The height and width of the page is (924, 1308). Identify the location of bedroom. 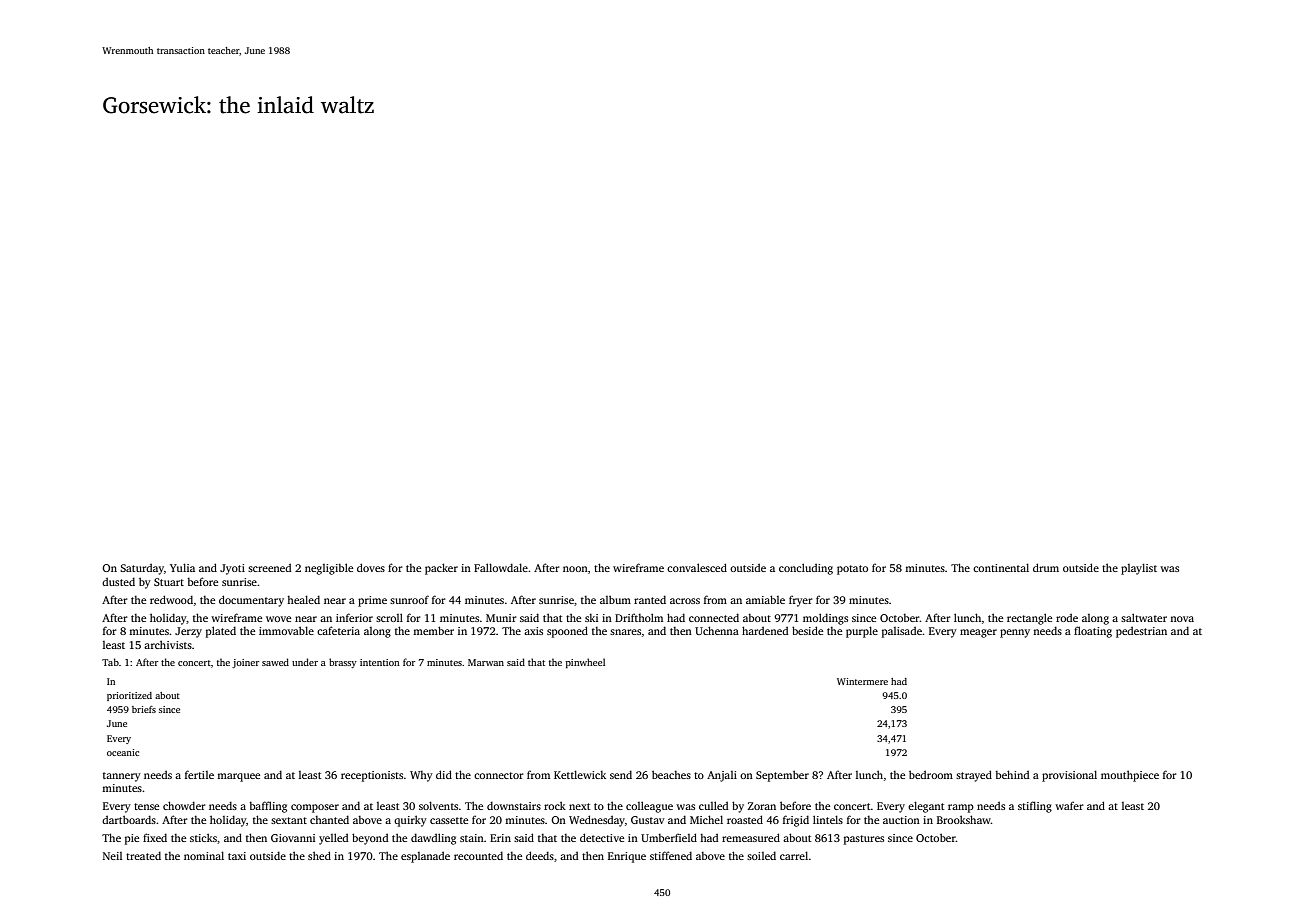
(931, 774).
